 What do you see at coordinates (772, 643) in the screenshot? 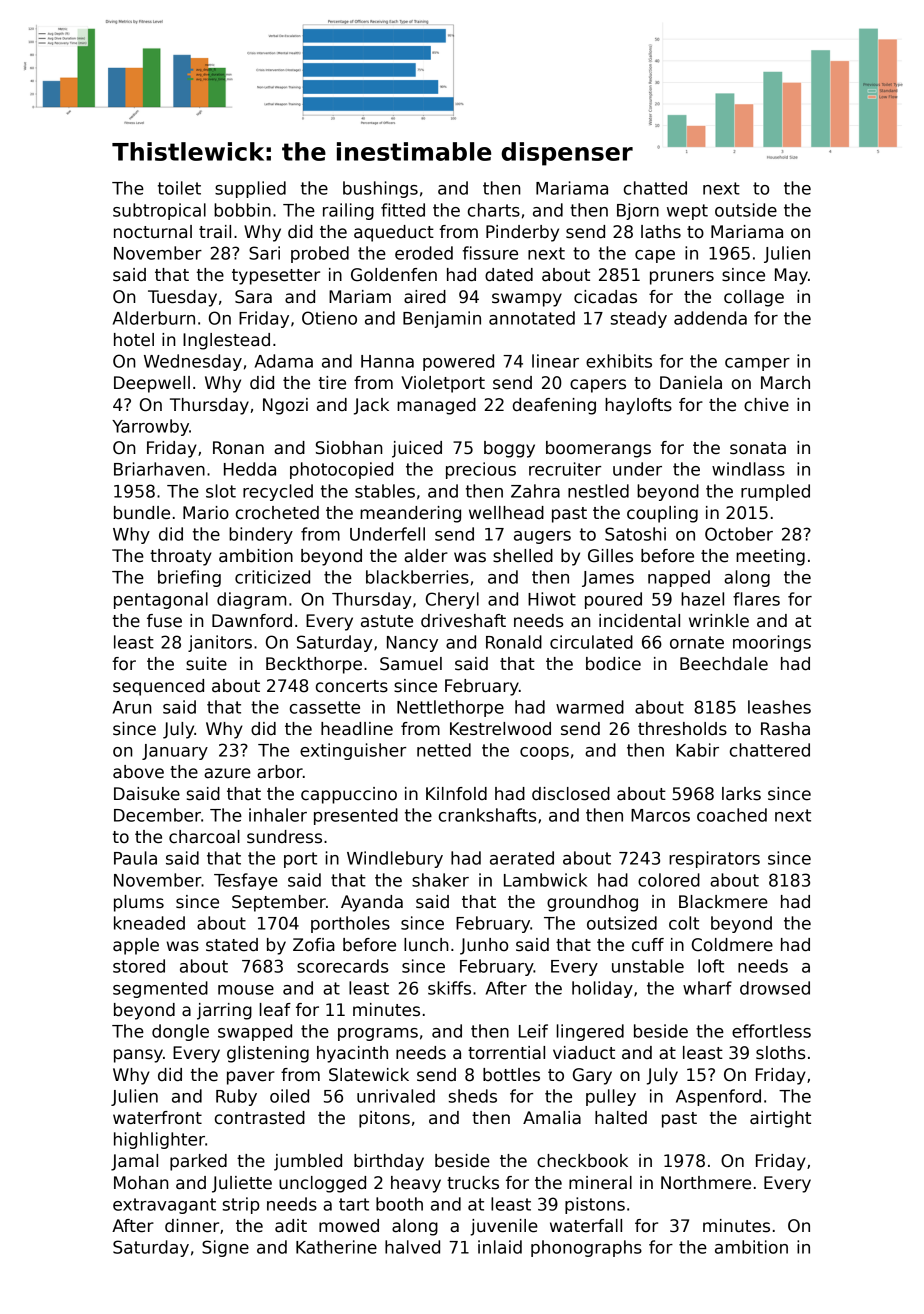
I see `moorings` at bounding box center [772, 643].
